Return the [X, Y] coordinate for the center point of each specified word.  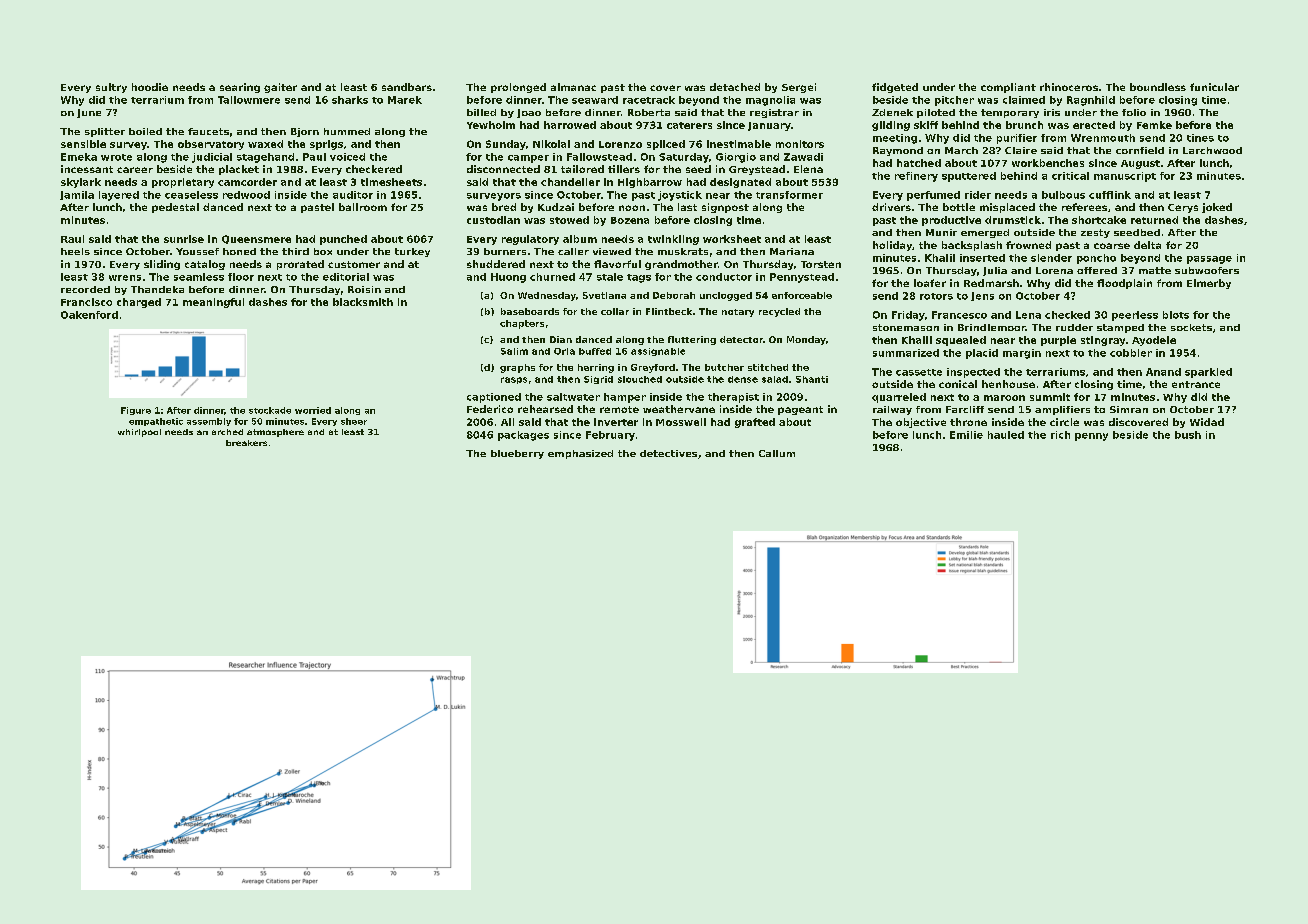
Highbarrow [650, 183]
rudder [1074, 327]
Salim [514, 351]
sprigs [326, 145]
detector [741, 339]
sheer [354, 421]
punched [343, 240]
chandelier [570, 182]
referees [1084, 207]
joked [1217, 208]
